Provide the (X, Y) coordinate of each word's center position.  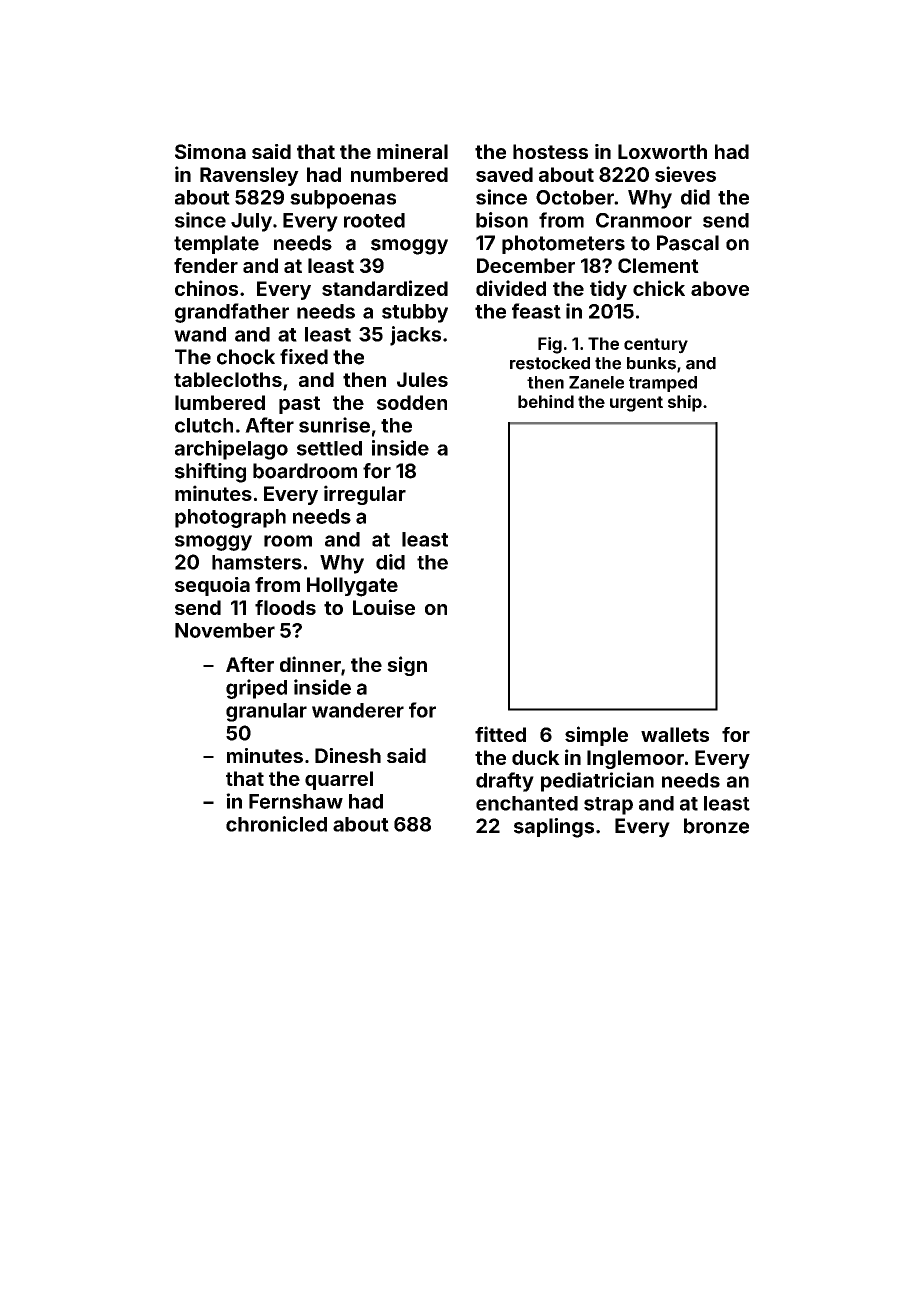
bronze (716, 826)
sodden (412, 402)
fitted (500, 734)
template (216, 244)
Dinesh (348, 755)
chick (659, 288)
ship (685, 403)
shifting (210, 473)
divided (511, 288)
